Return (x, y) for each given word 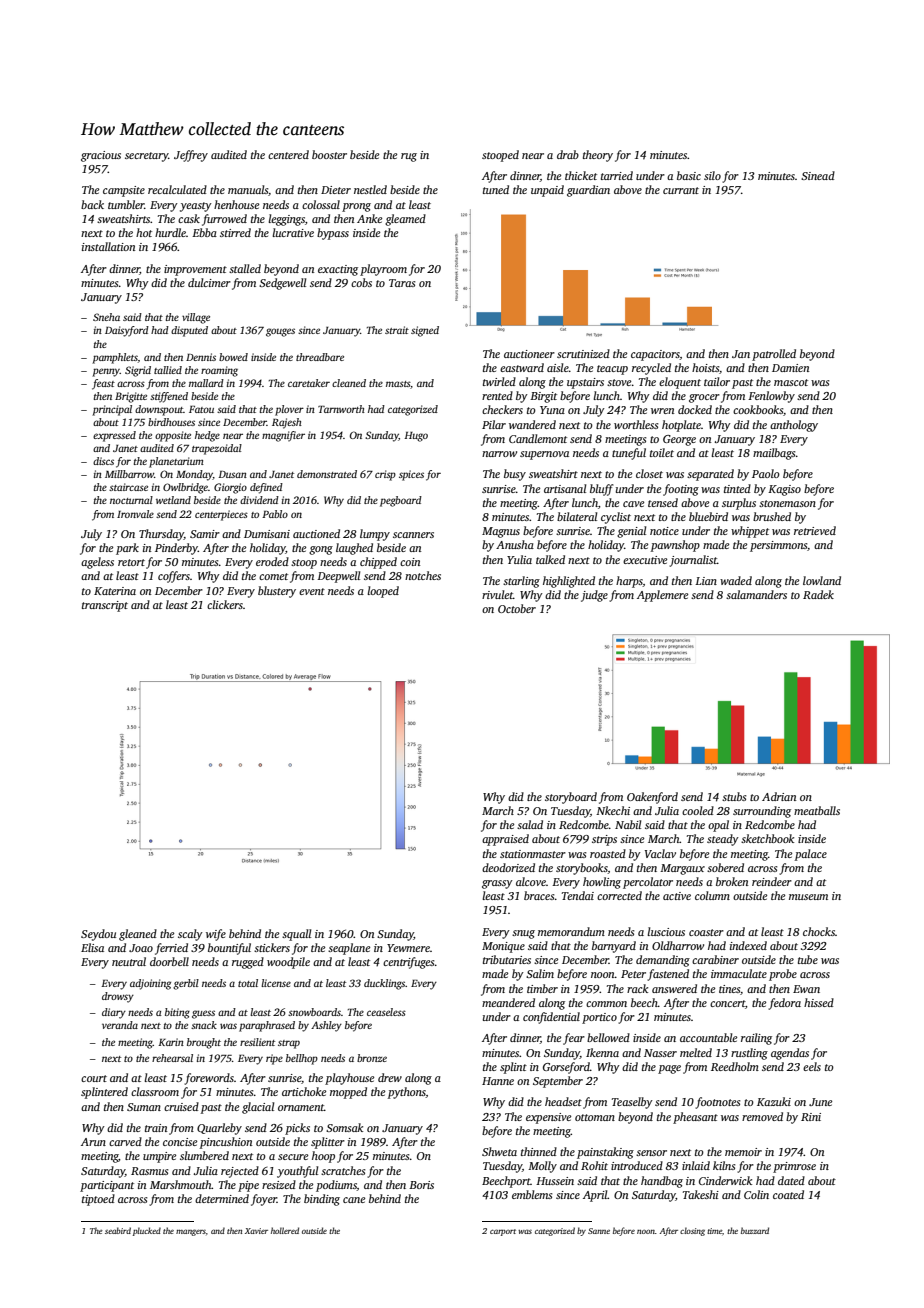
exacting (338, 270)
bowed (233, 357)
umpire (159, 1157)
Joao (141, 948)
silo (712, 175)
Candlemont (538, 438)
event (312, 591)
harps (629, 582)
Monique (503, 947)
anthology (794, 426)
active (677, 896)
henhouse (236, 204)
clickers (225, 604)
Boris (421, 1185)
